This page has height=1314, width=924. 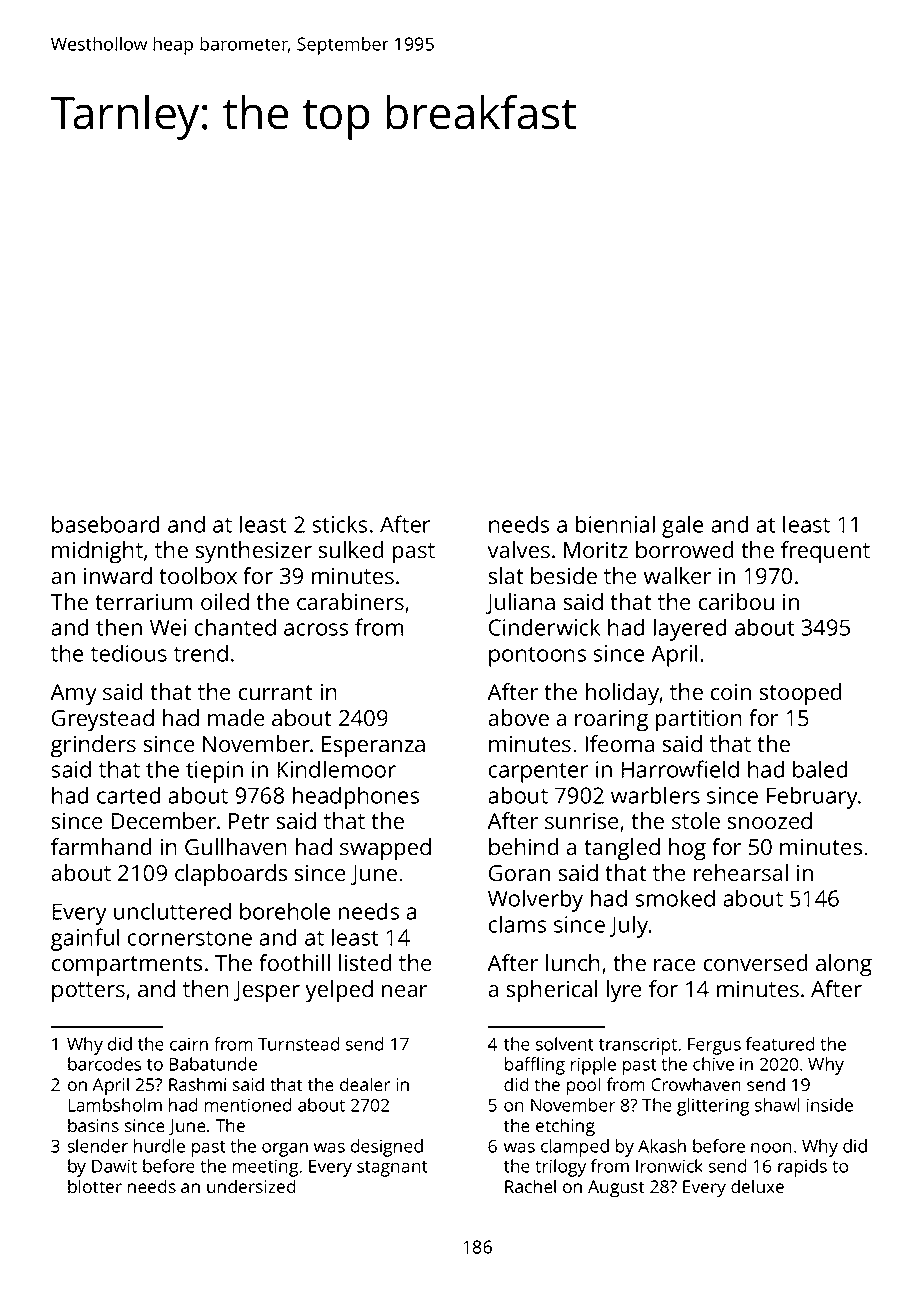 What do you see at coordinates (97, 552) in the page?
I see `midnight` at bounding box center [97, 552].
